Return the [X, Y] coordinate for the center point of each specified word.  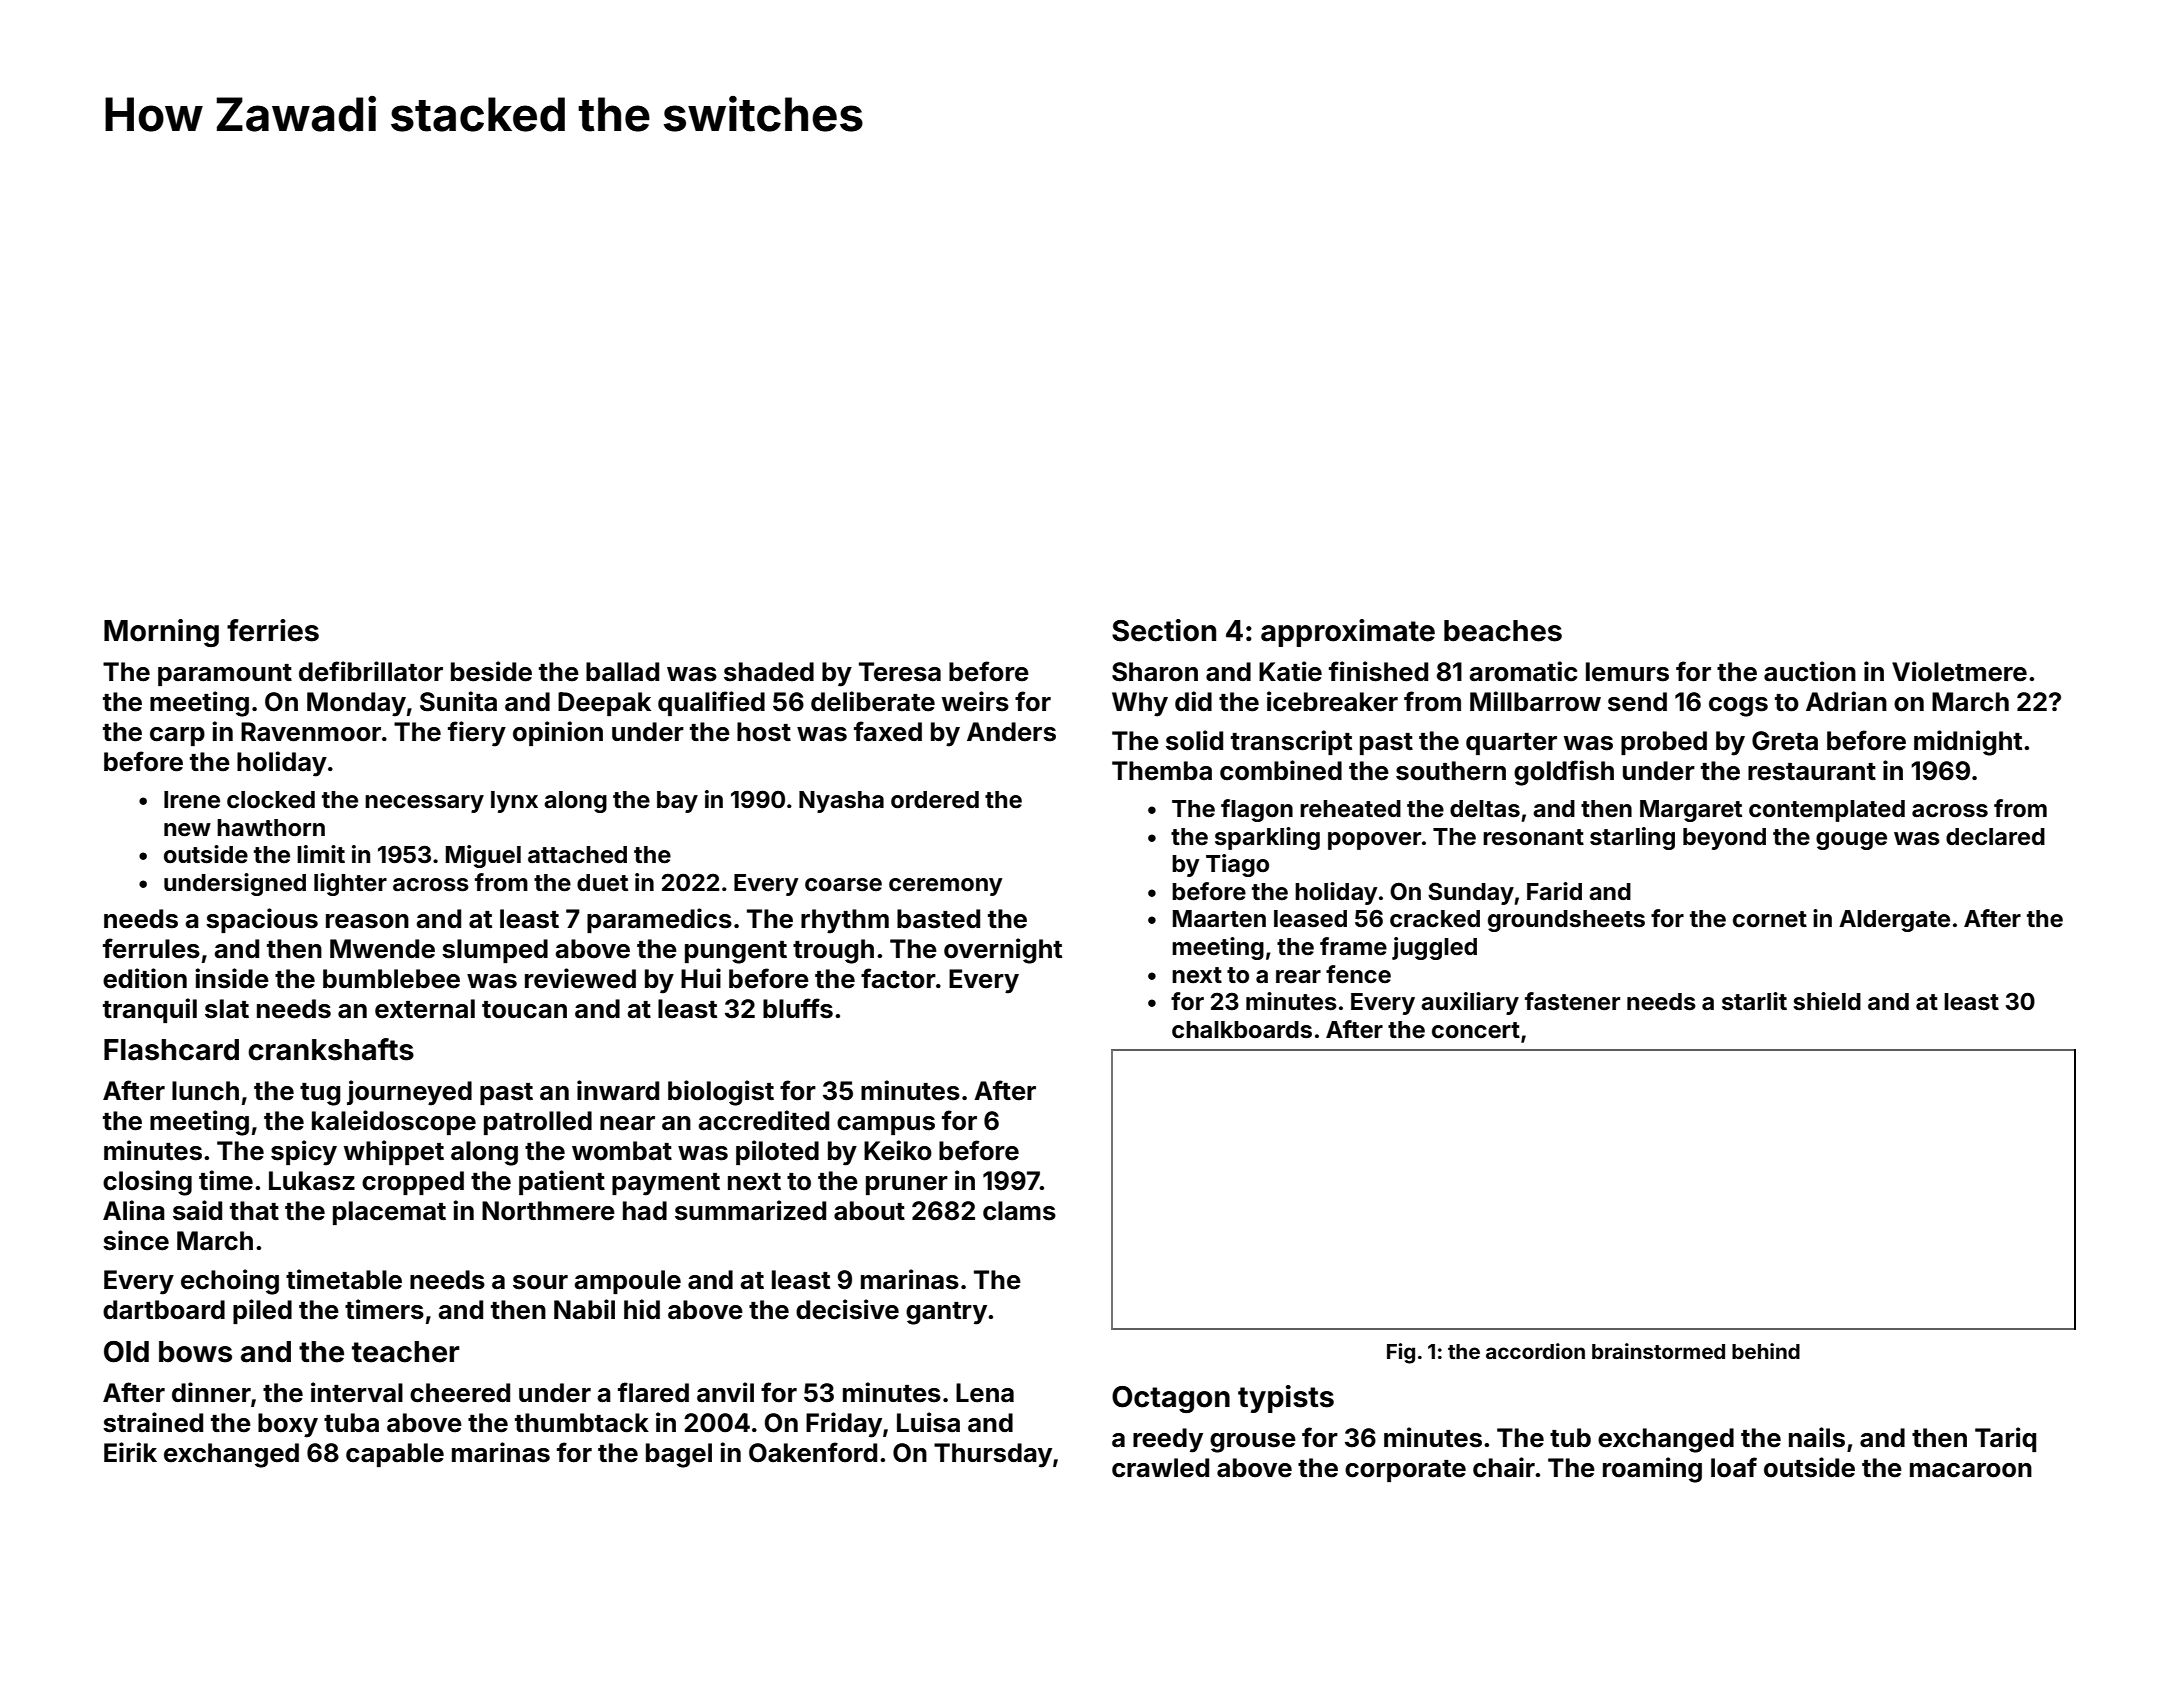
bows [195, 1352]
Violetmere [1959, 671]
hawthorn [271, 828]
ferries [273, 630]
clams [1019, 1211]
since [136, 1240]
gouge [1851, 841]
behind [1766, 1351]
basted [938, 919]
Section [1164, 630]
